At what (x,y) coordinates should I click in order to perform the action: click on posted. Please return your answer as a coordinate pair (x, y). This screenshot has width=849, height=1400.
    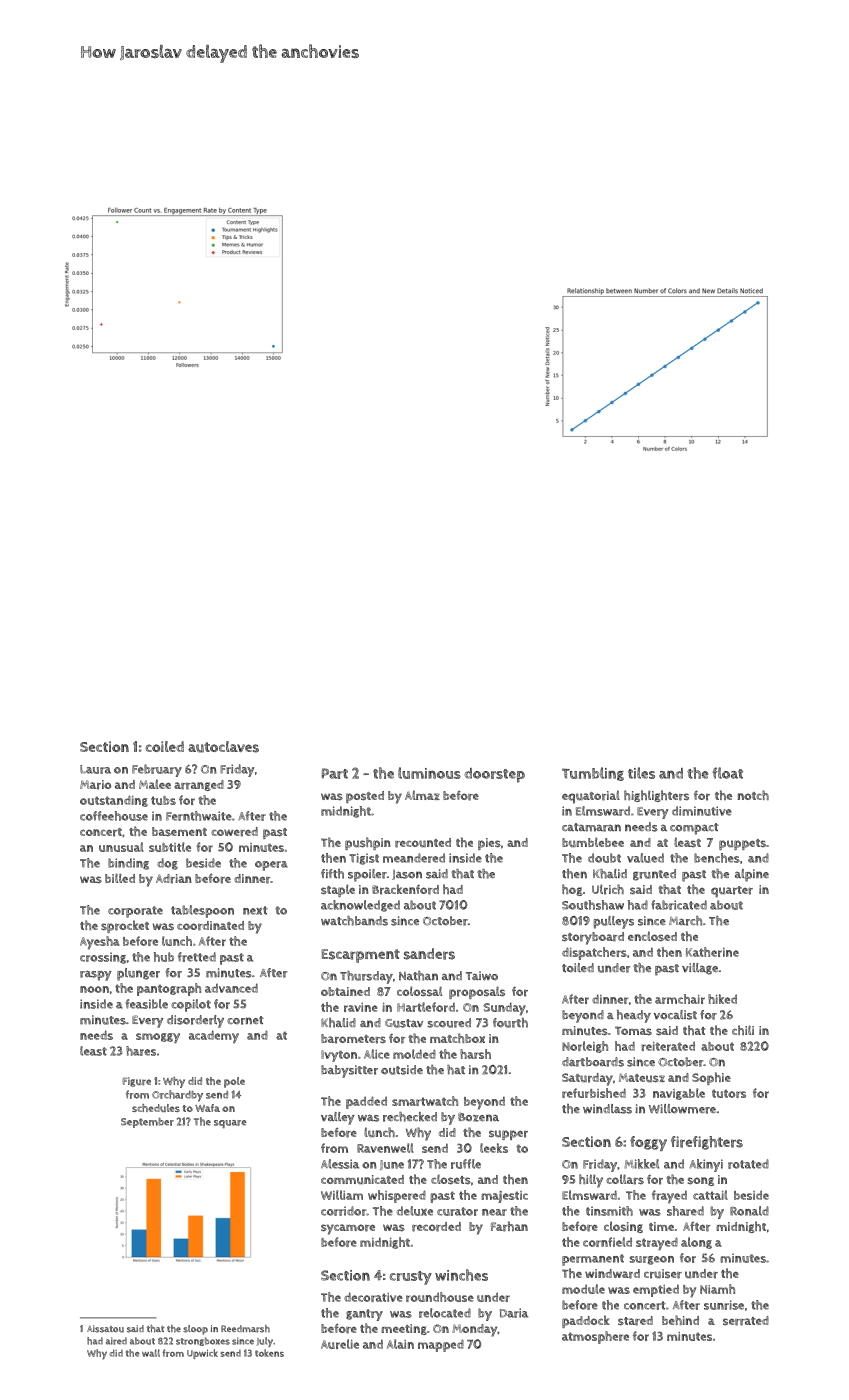
    Looking at the image, I should click on (365, 797).
